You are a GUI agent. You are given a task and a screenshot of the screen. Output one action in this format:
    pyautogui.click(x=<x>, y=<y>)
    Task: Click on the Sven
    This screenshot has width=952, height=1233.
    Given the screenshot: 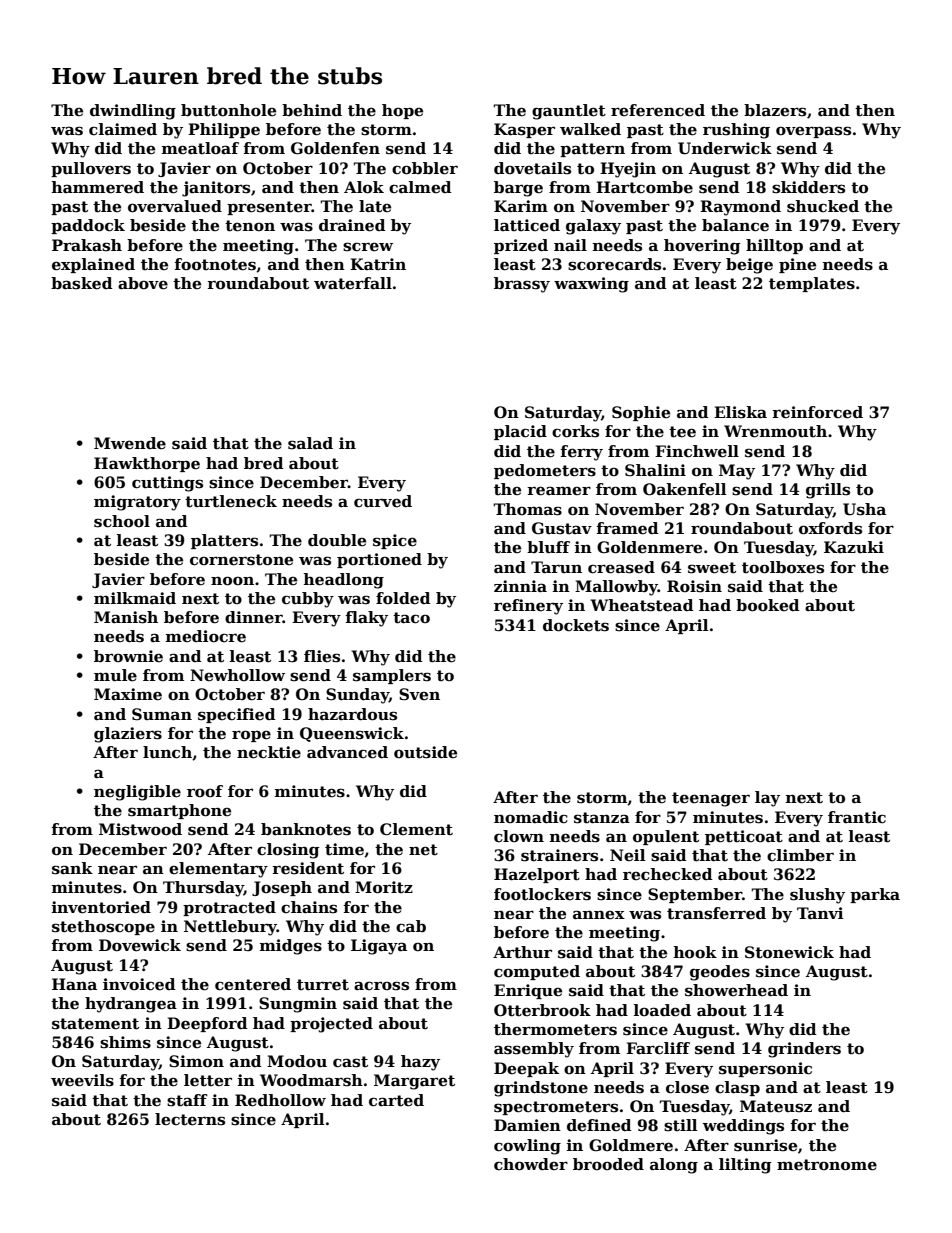 What is the action you would take?
    pyautogui.click(x=419, y=694)
